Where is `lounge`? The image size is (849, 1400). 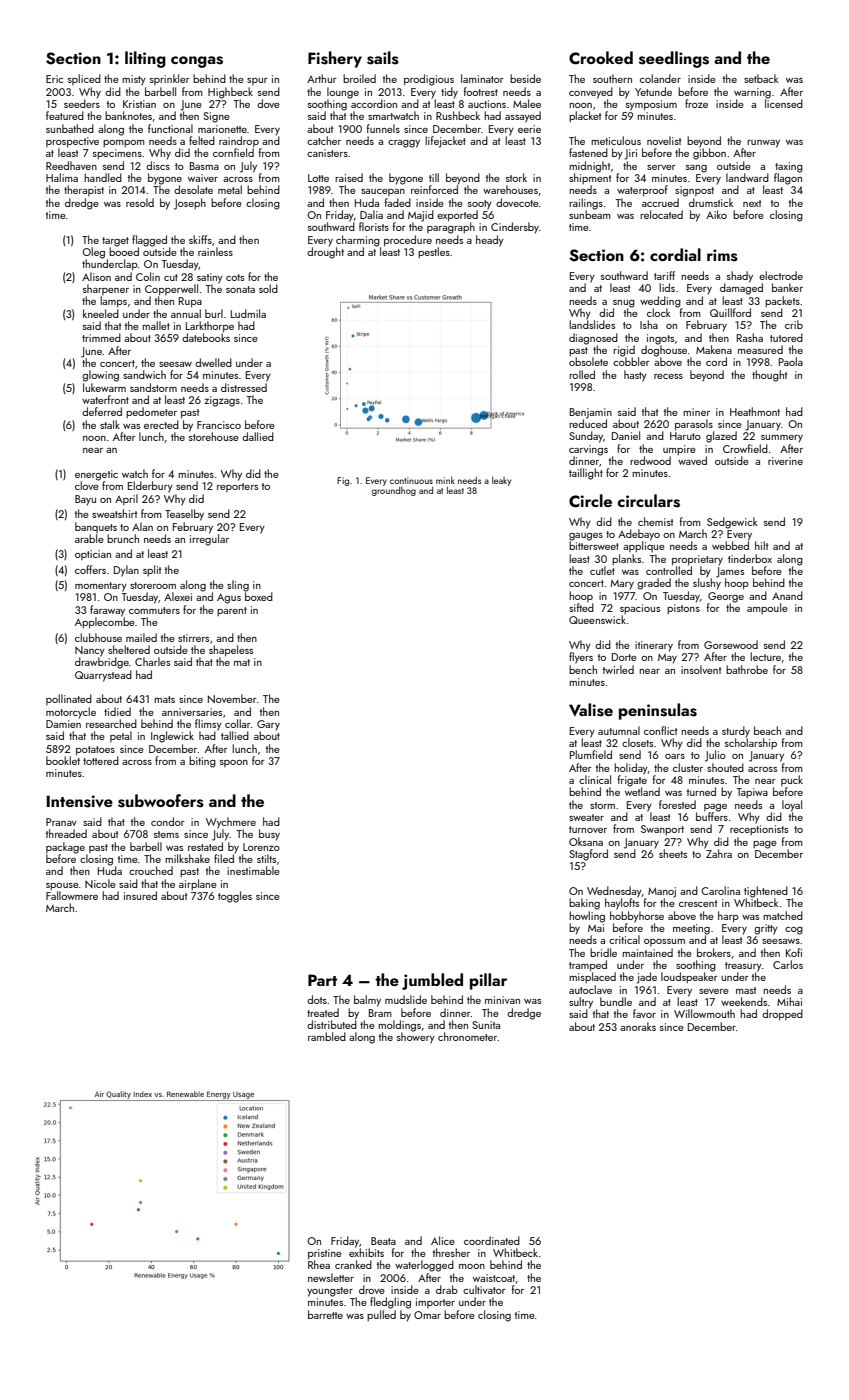
lounge is located at coordinates (343, 93).
